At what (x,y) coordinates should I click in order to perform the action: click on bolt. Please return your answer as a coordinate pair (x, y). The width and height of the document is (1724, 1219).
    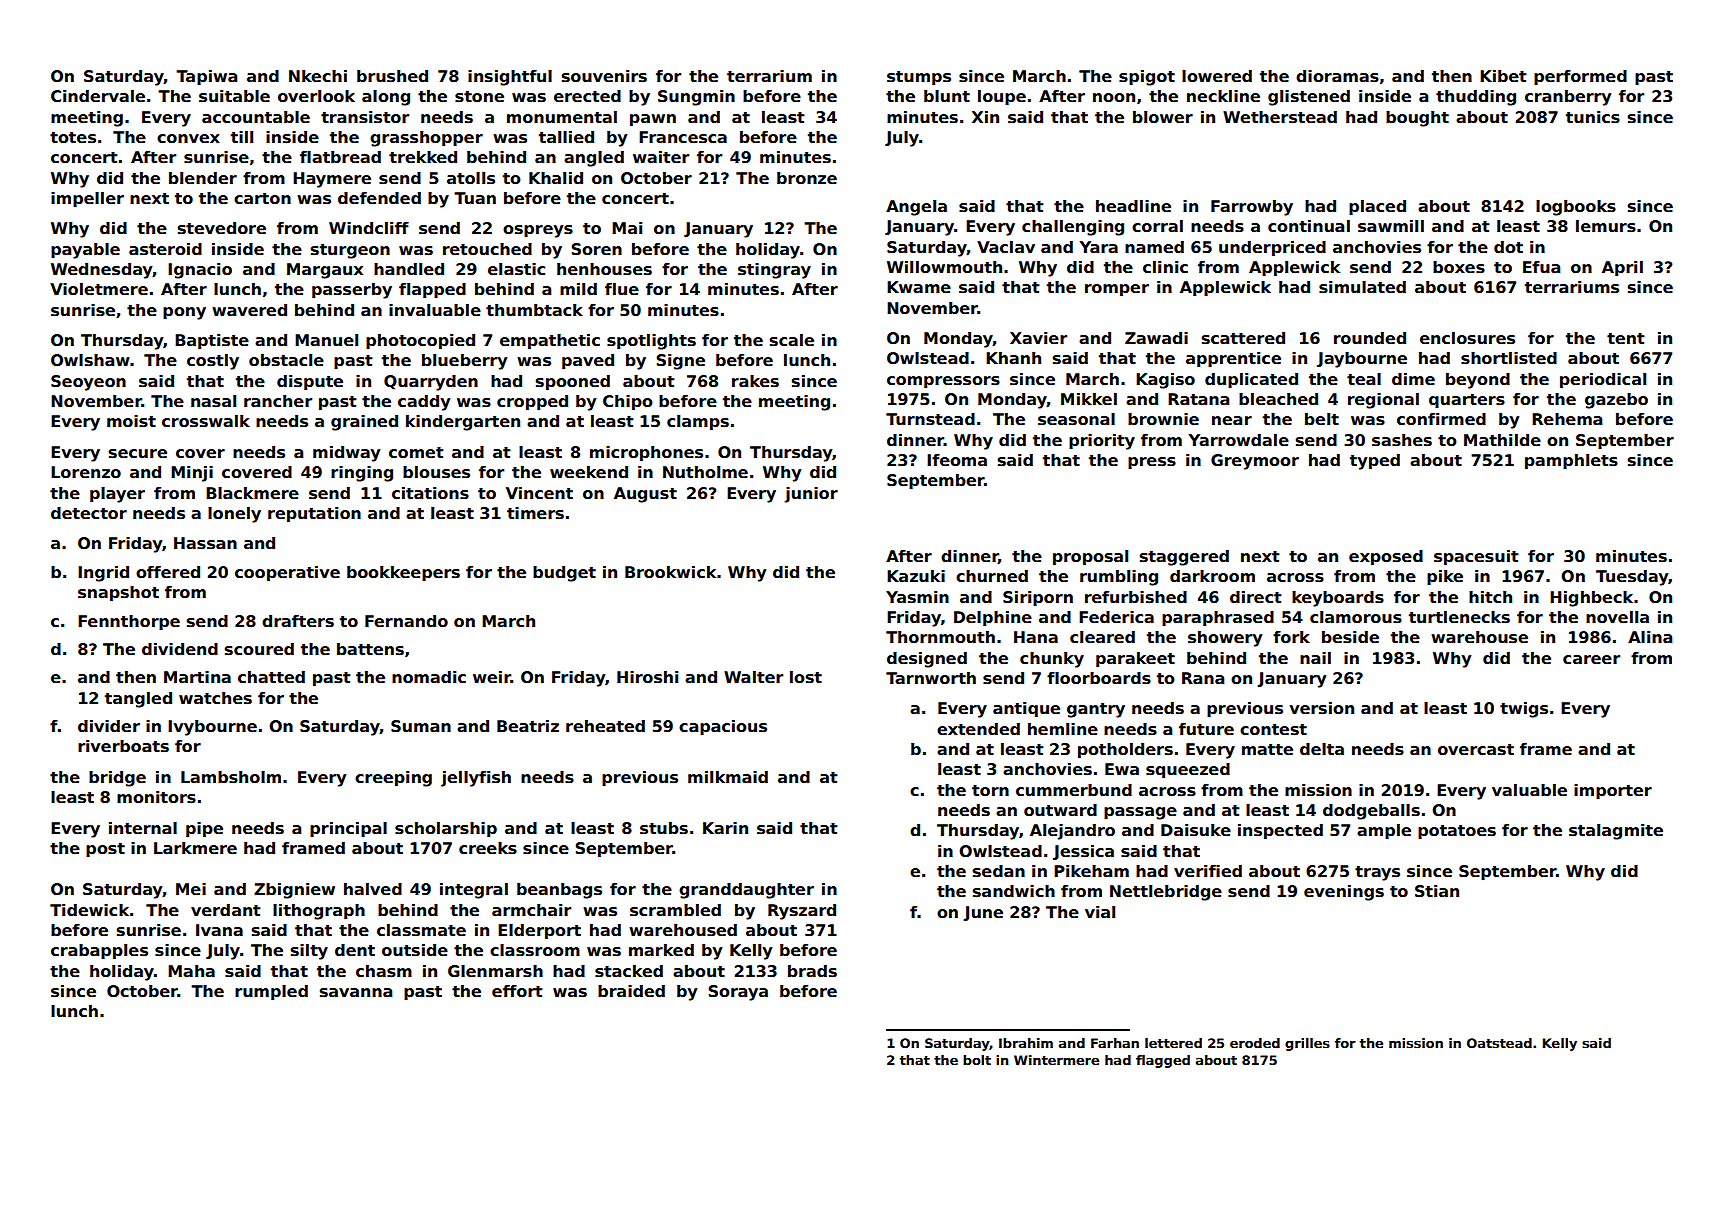
    Looking at the image, I should click on (977, 1060).
